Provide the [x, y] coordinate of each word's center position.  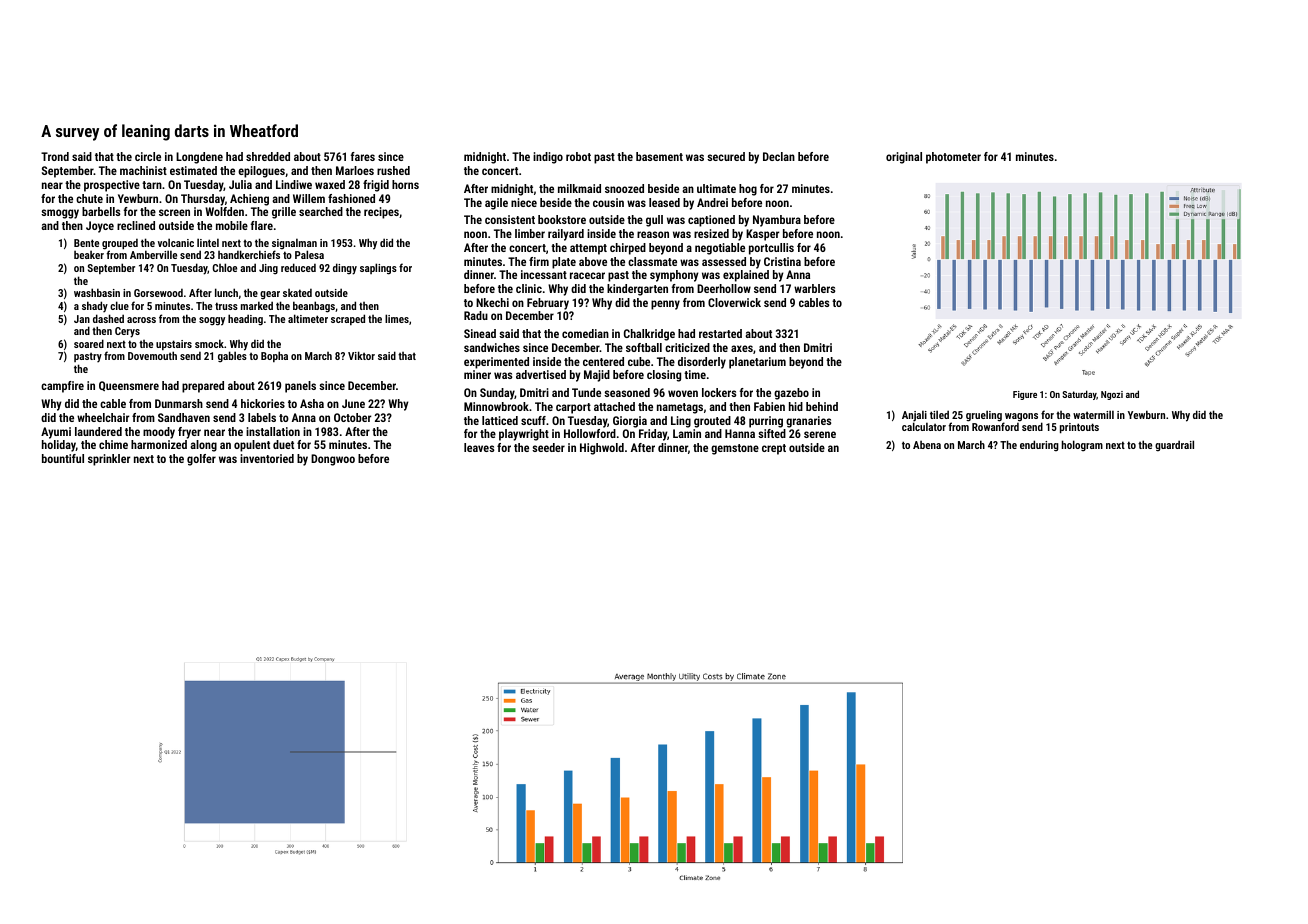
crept [774, 449]
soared [89, 343]
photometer [953, 158]
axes [742, 348]
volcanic [176, 242]
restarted [720, 333]
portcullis [771, 249]
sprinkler [109, 460]
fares [363, 156]
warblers [814, 288]
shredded [268, 156]
